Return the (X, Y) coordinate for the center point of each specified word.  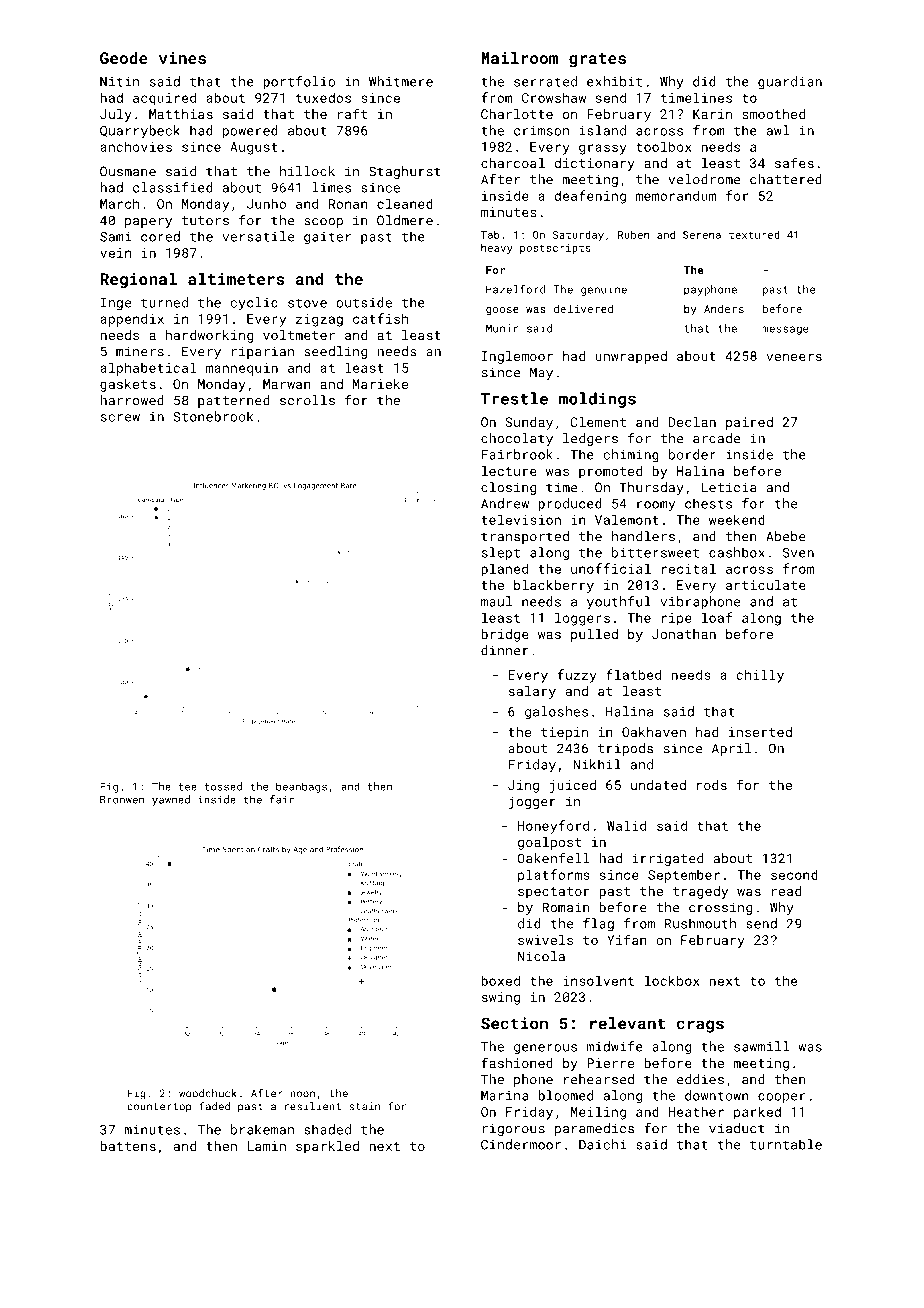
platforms (554, 876)
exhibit (614, 81)
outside (364, 302)
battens (128, 1146)
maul (496, 601)
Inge (115, 304)
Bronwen (122, 800)
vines (182, 58)
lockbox (672, 980)
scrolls (307, 400)
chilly (760, 676)
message (785, 330)
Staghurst (405, 172)
